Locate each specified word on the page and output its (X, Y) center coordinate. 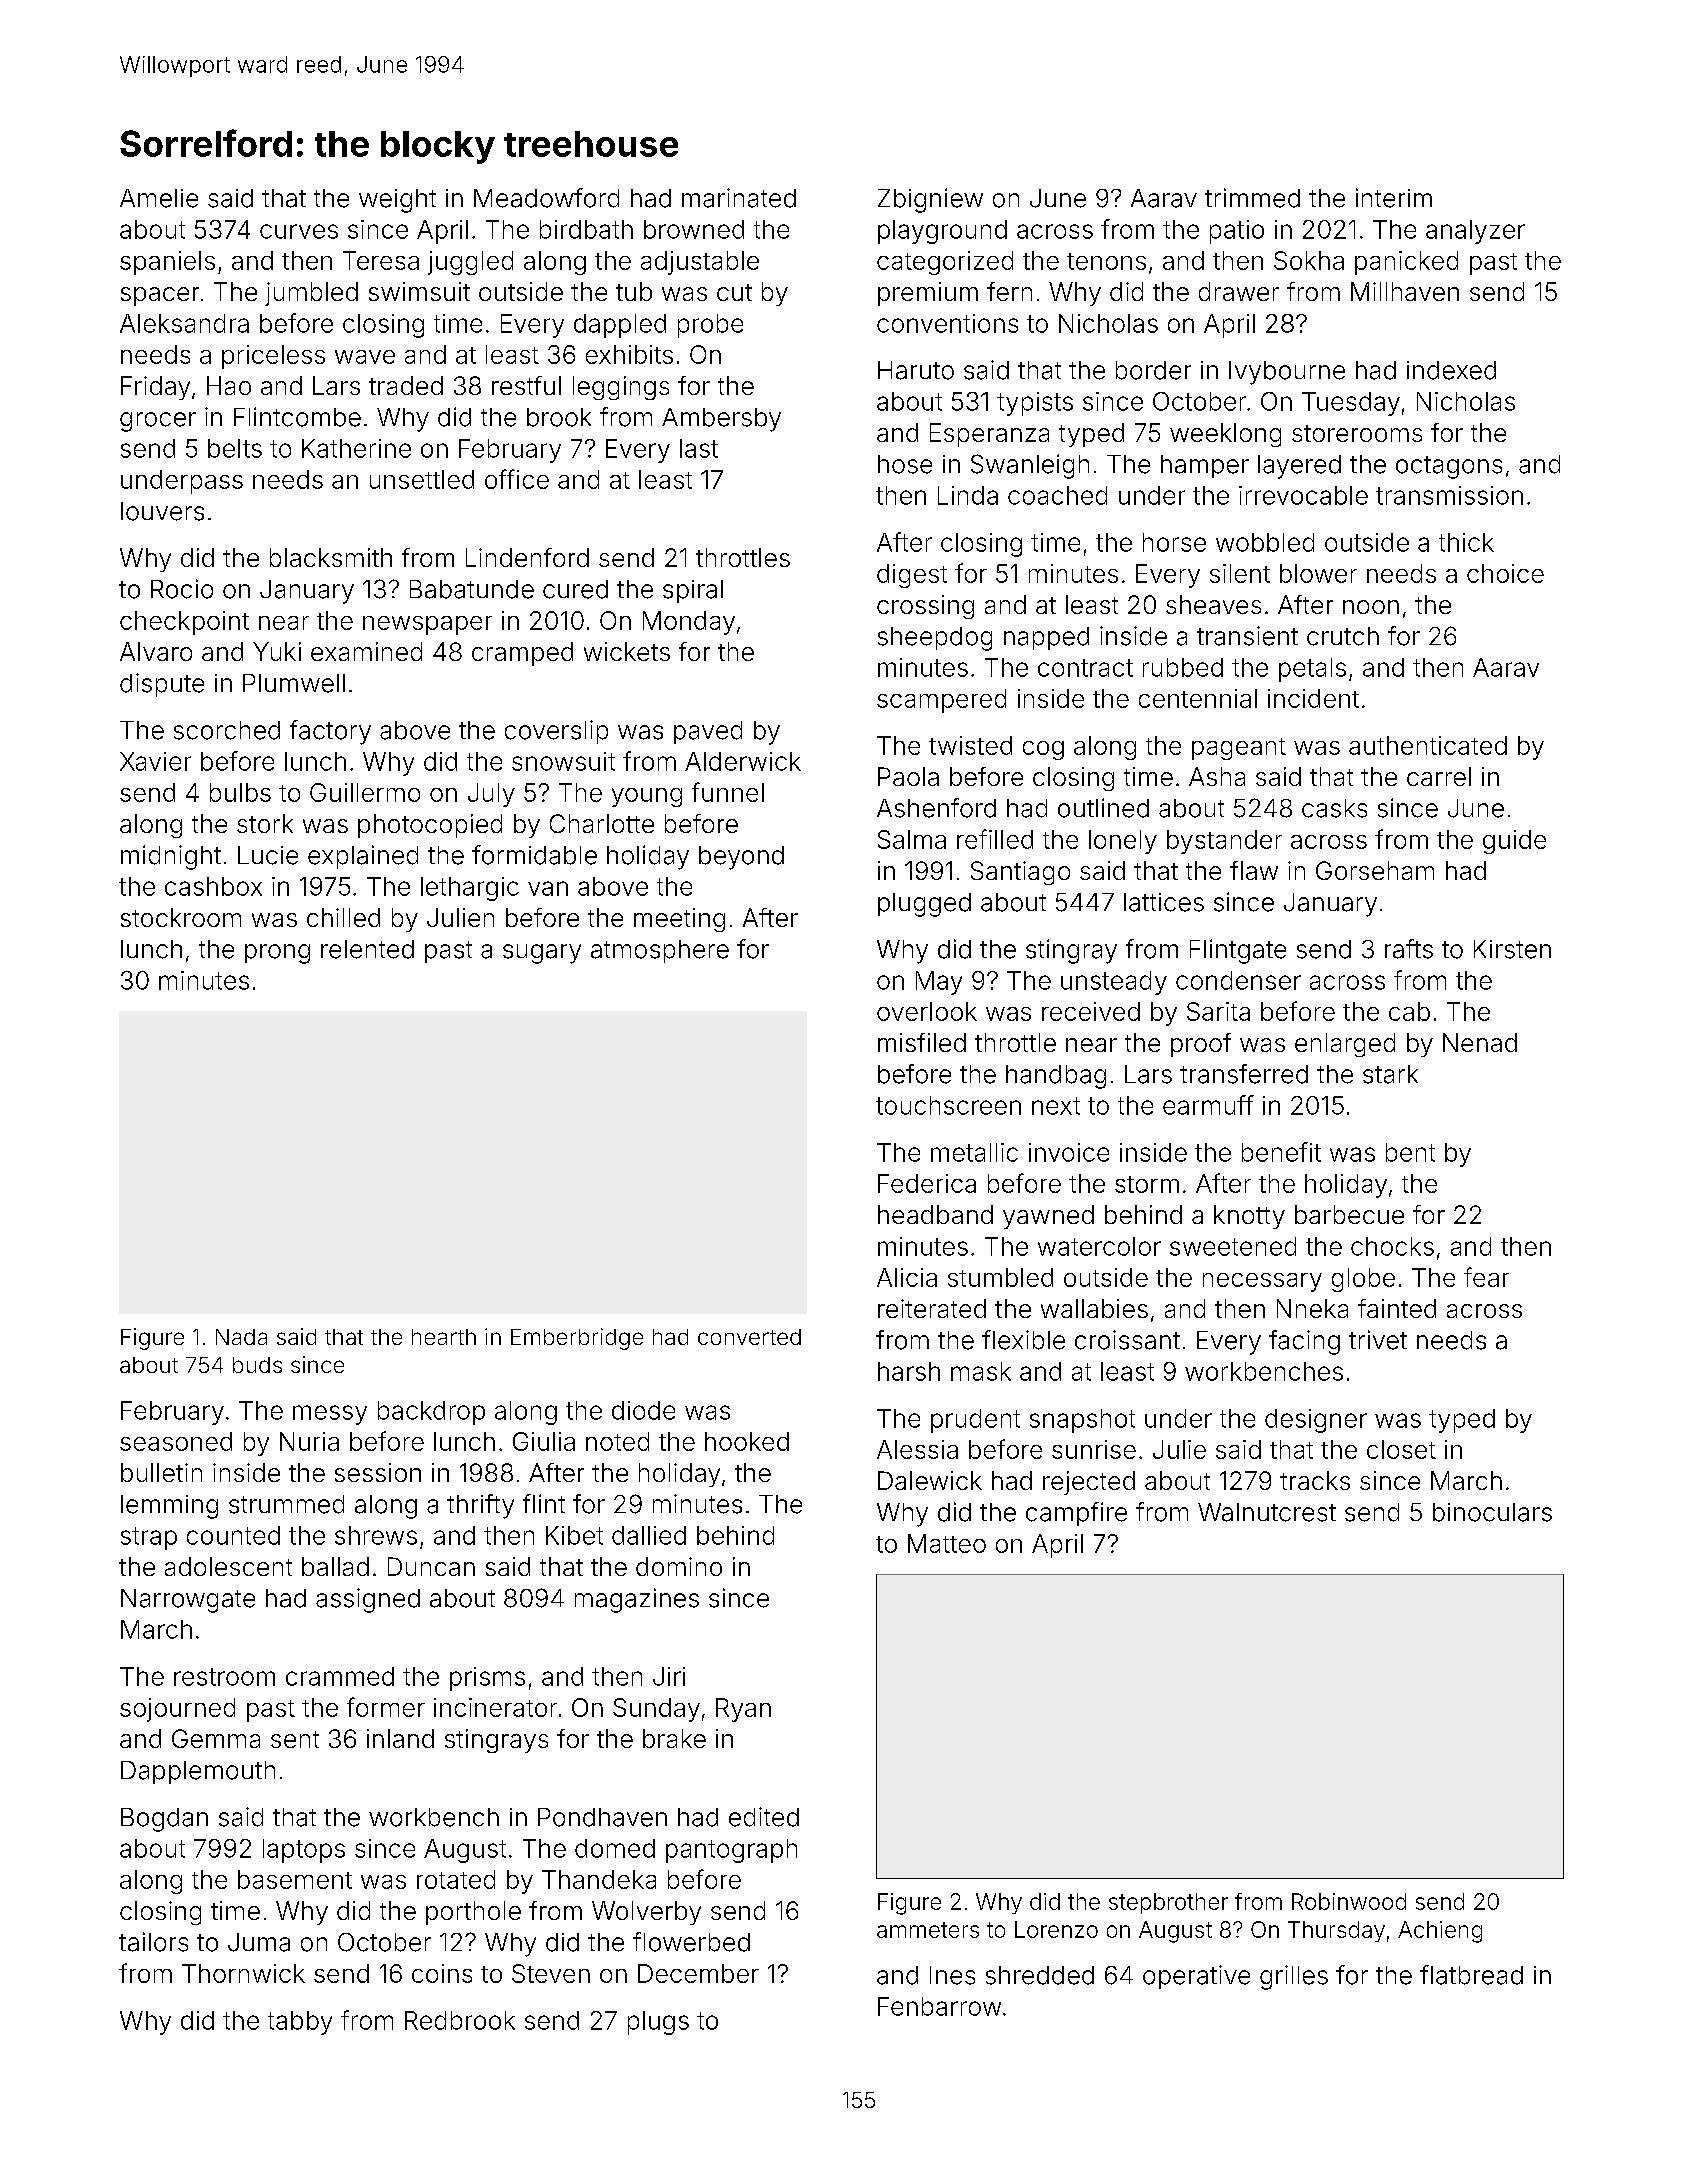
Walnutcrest (1267, 1512)
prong (277, 954)
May (939, 983)
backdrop (431, 1413)
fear (1486, 1277)
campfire (1076, 1514)
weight (397, 201)
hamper (1205, 466)
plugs (658, 2023)
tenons (1106, 261)
